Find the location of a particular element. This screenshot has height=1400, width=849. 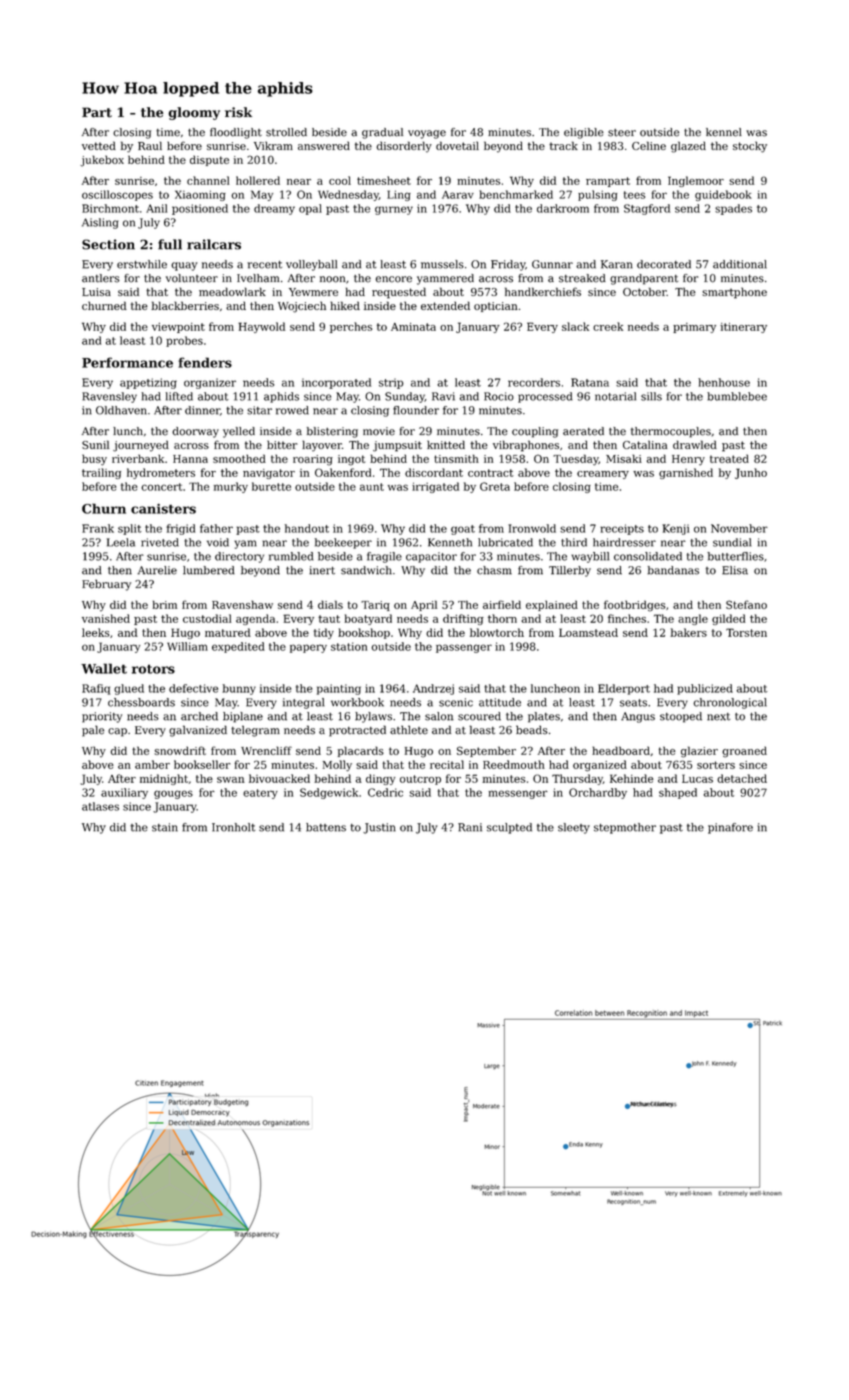

yammered is located at coordinates (445, 279).
